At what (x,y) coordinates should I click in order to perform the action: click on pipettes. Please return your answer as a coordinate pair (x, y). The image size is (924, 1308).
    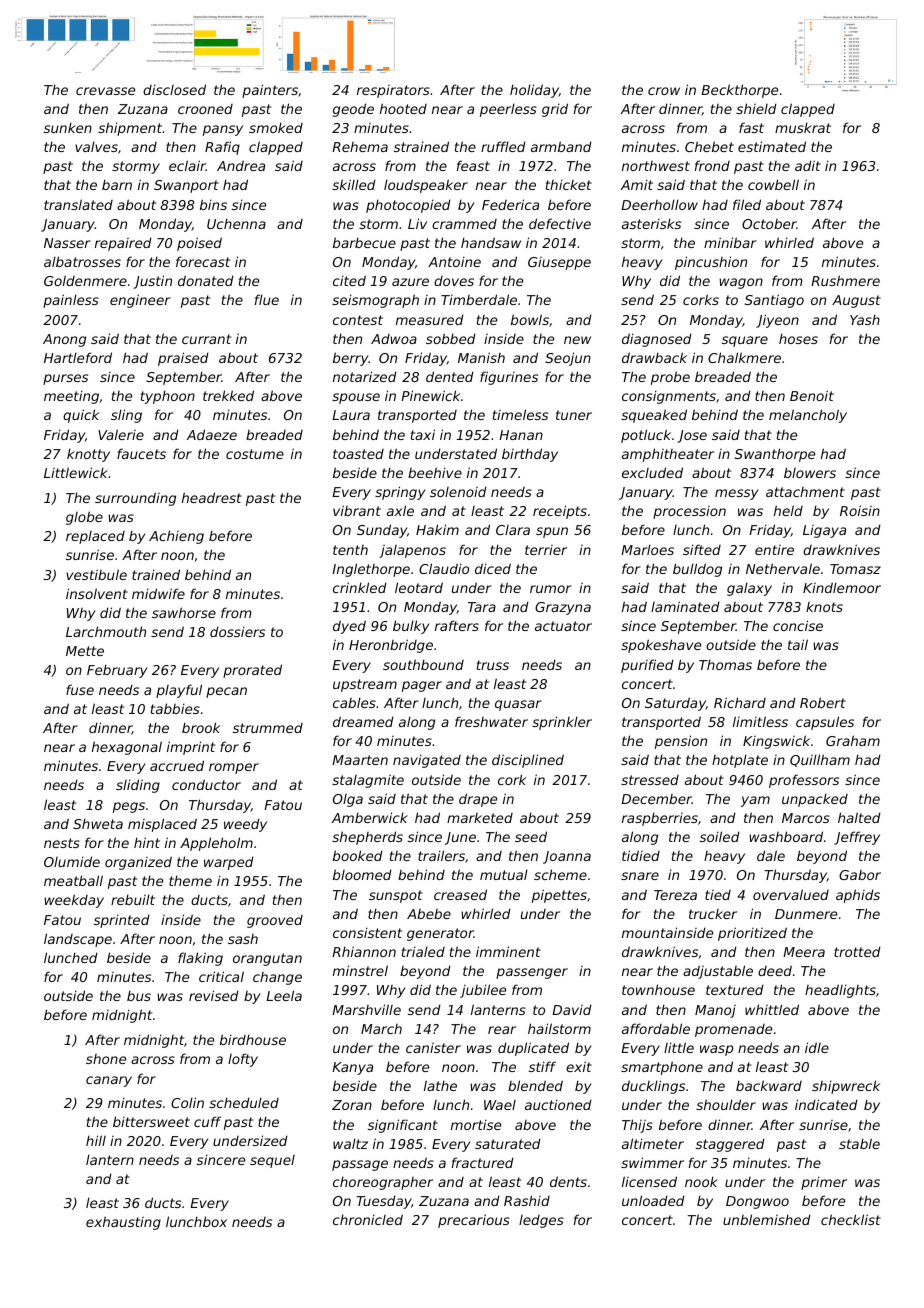
    Looking at the image, I should click on (559, 896).
